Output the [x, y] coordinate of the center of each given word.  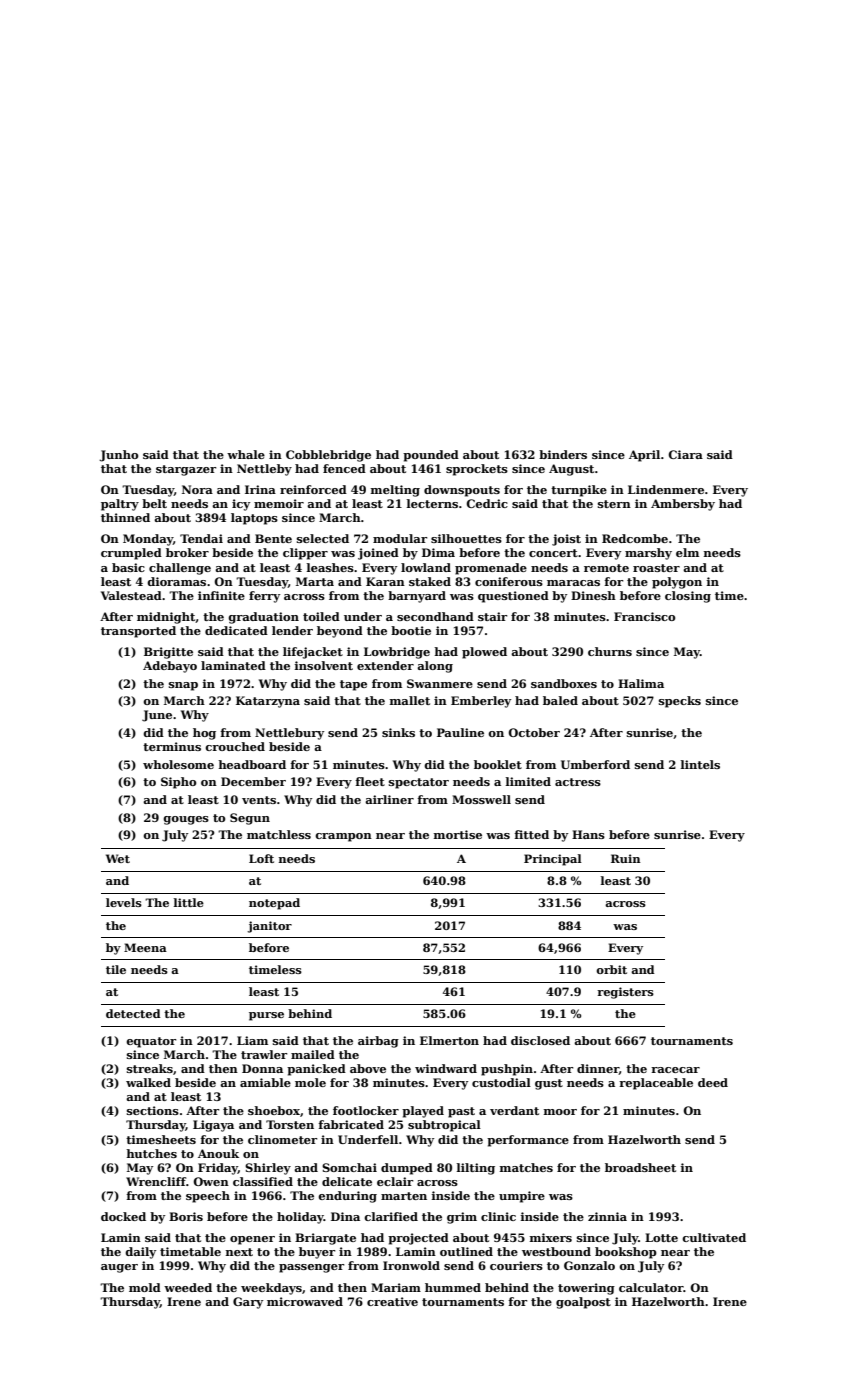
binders [563, 454]
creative [392, 1301]
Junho [118, 456]
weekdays [271, 1289]
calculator [651, 1287]
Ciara [685, 454]
